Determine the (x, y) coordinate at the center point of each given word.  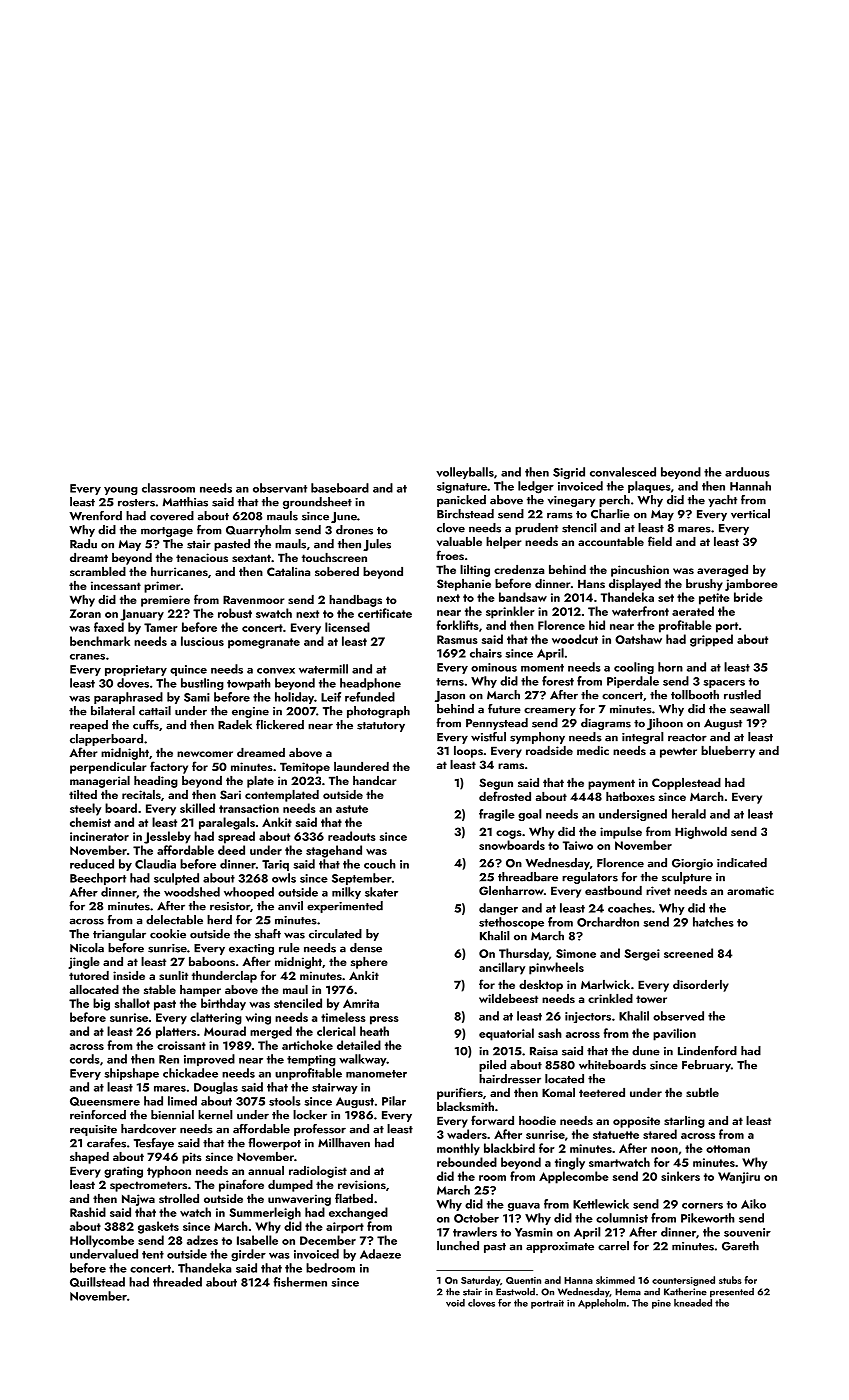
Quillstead (97, 1282)
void (455, 1303)
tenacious (202, 557)
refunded (370, 697)
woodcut (575, 639)
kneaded (693, 1303)
